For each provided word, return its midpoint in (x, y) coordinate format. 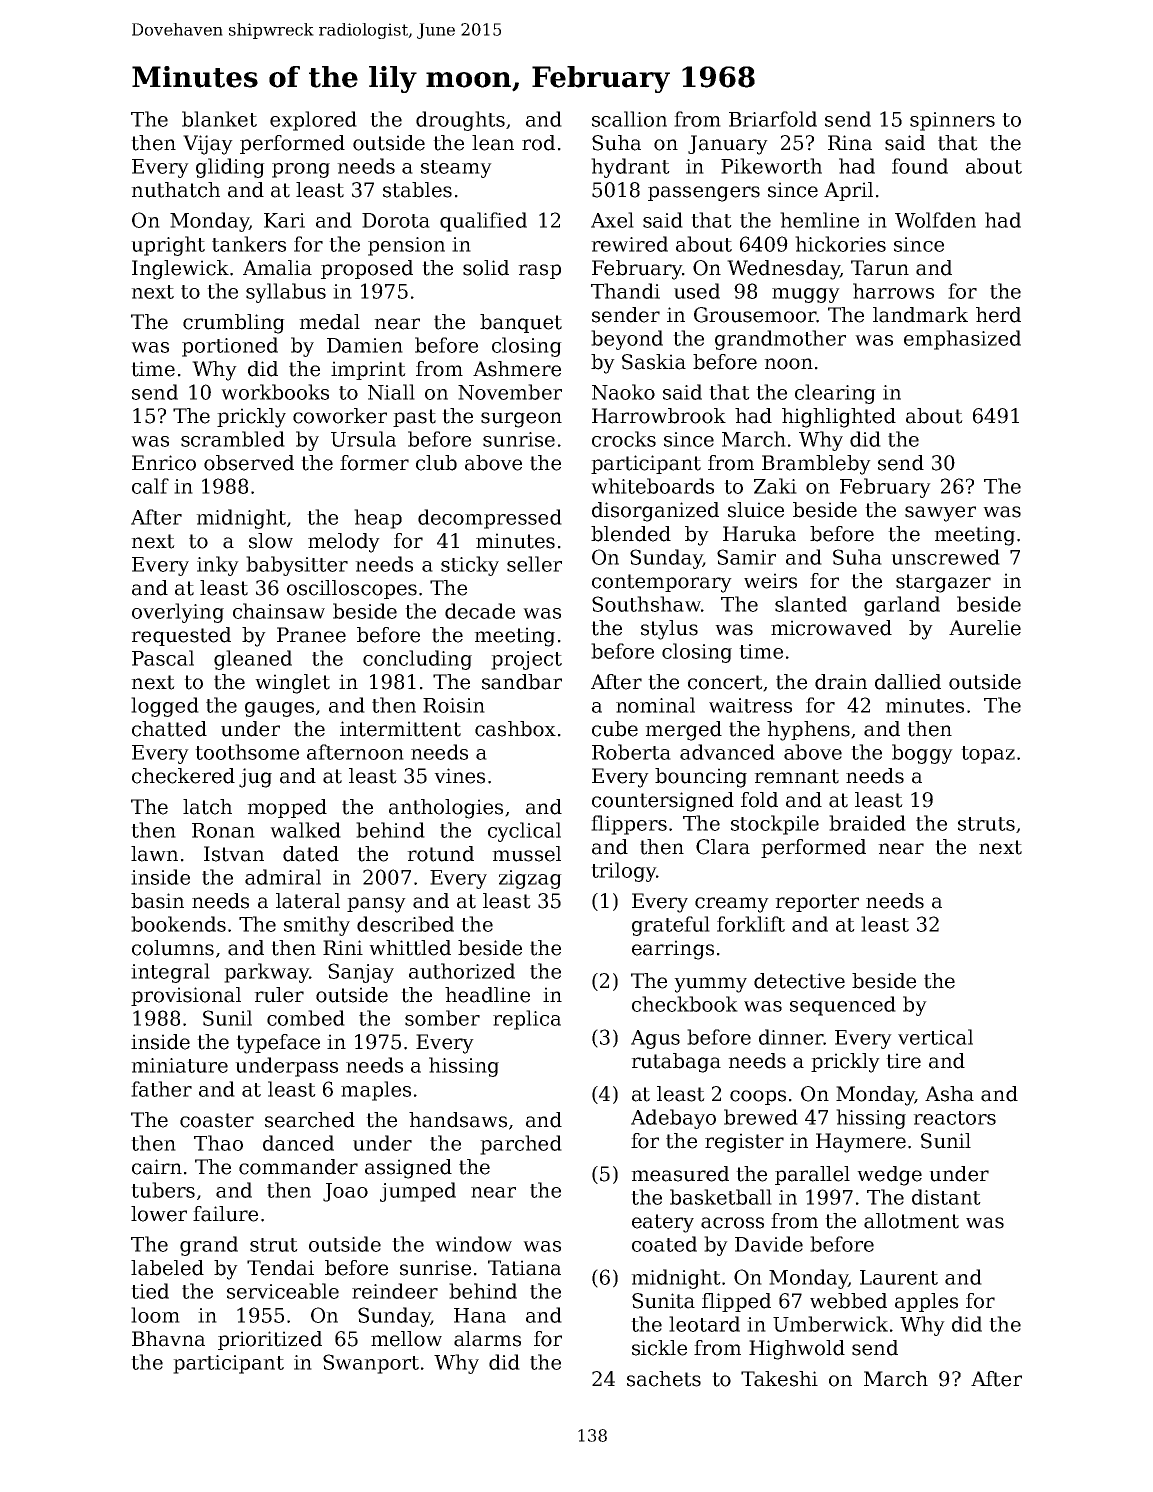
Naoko (623, 392)
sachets (664, 1379)
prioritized (270, 1340)
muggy (806, 295)
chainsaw (279, 611)
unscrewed (945, 557)
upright (168, 246)
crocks (624, 439)
